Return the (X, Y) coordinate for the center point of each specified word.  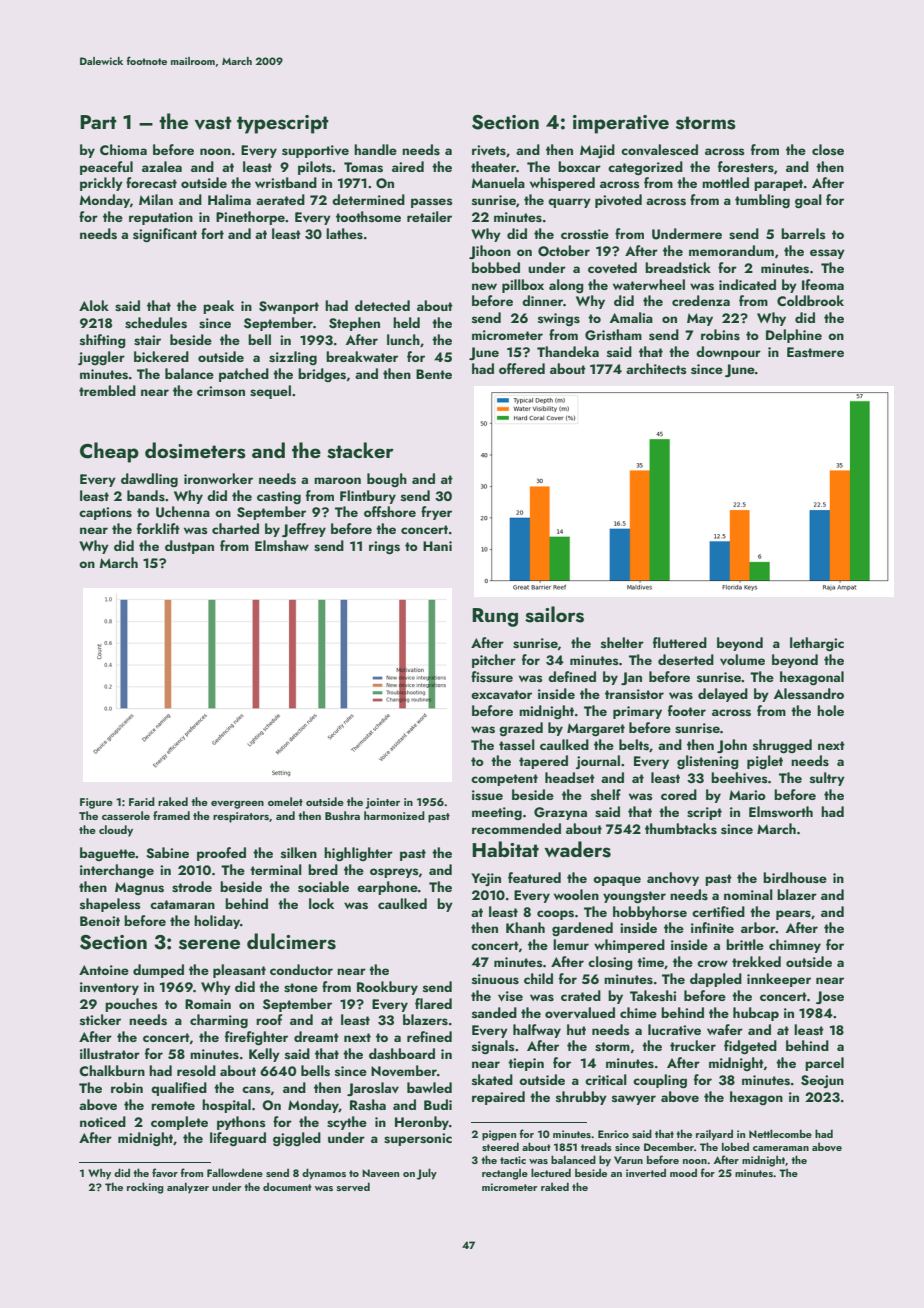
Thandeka (568, 351)
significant (165, 235)
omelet (285, 801)
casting (279, 497)
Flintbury (368, 497)
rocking (145, 1188)
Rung (495, 617)
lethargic (817, 644)
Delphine (794, 336)
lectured (551, 1172)
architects (656, 368)
